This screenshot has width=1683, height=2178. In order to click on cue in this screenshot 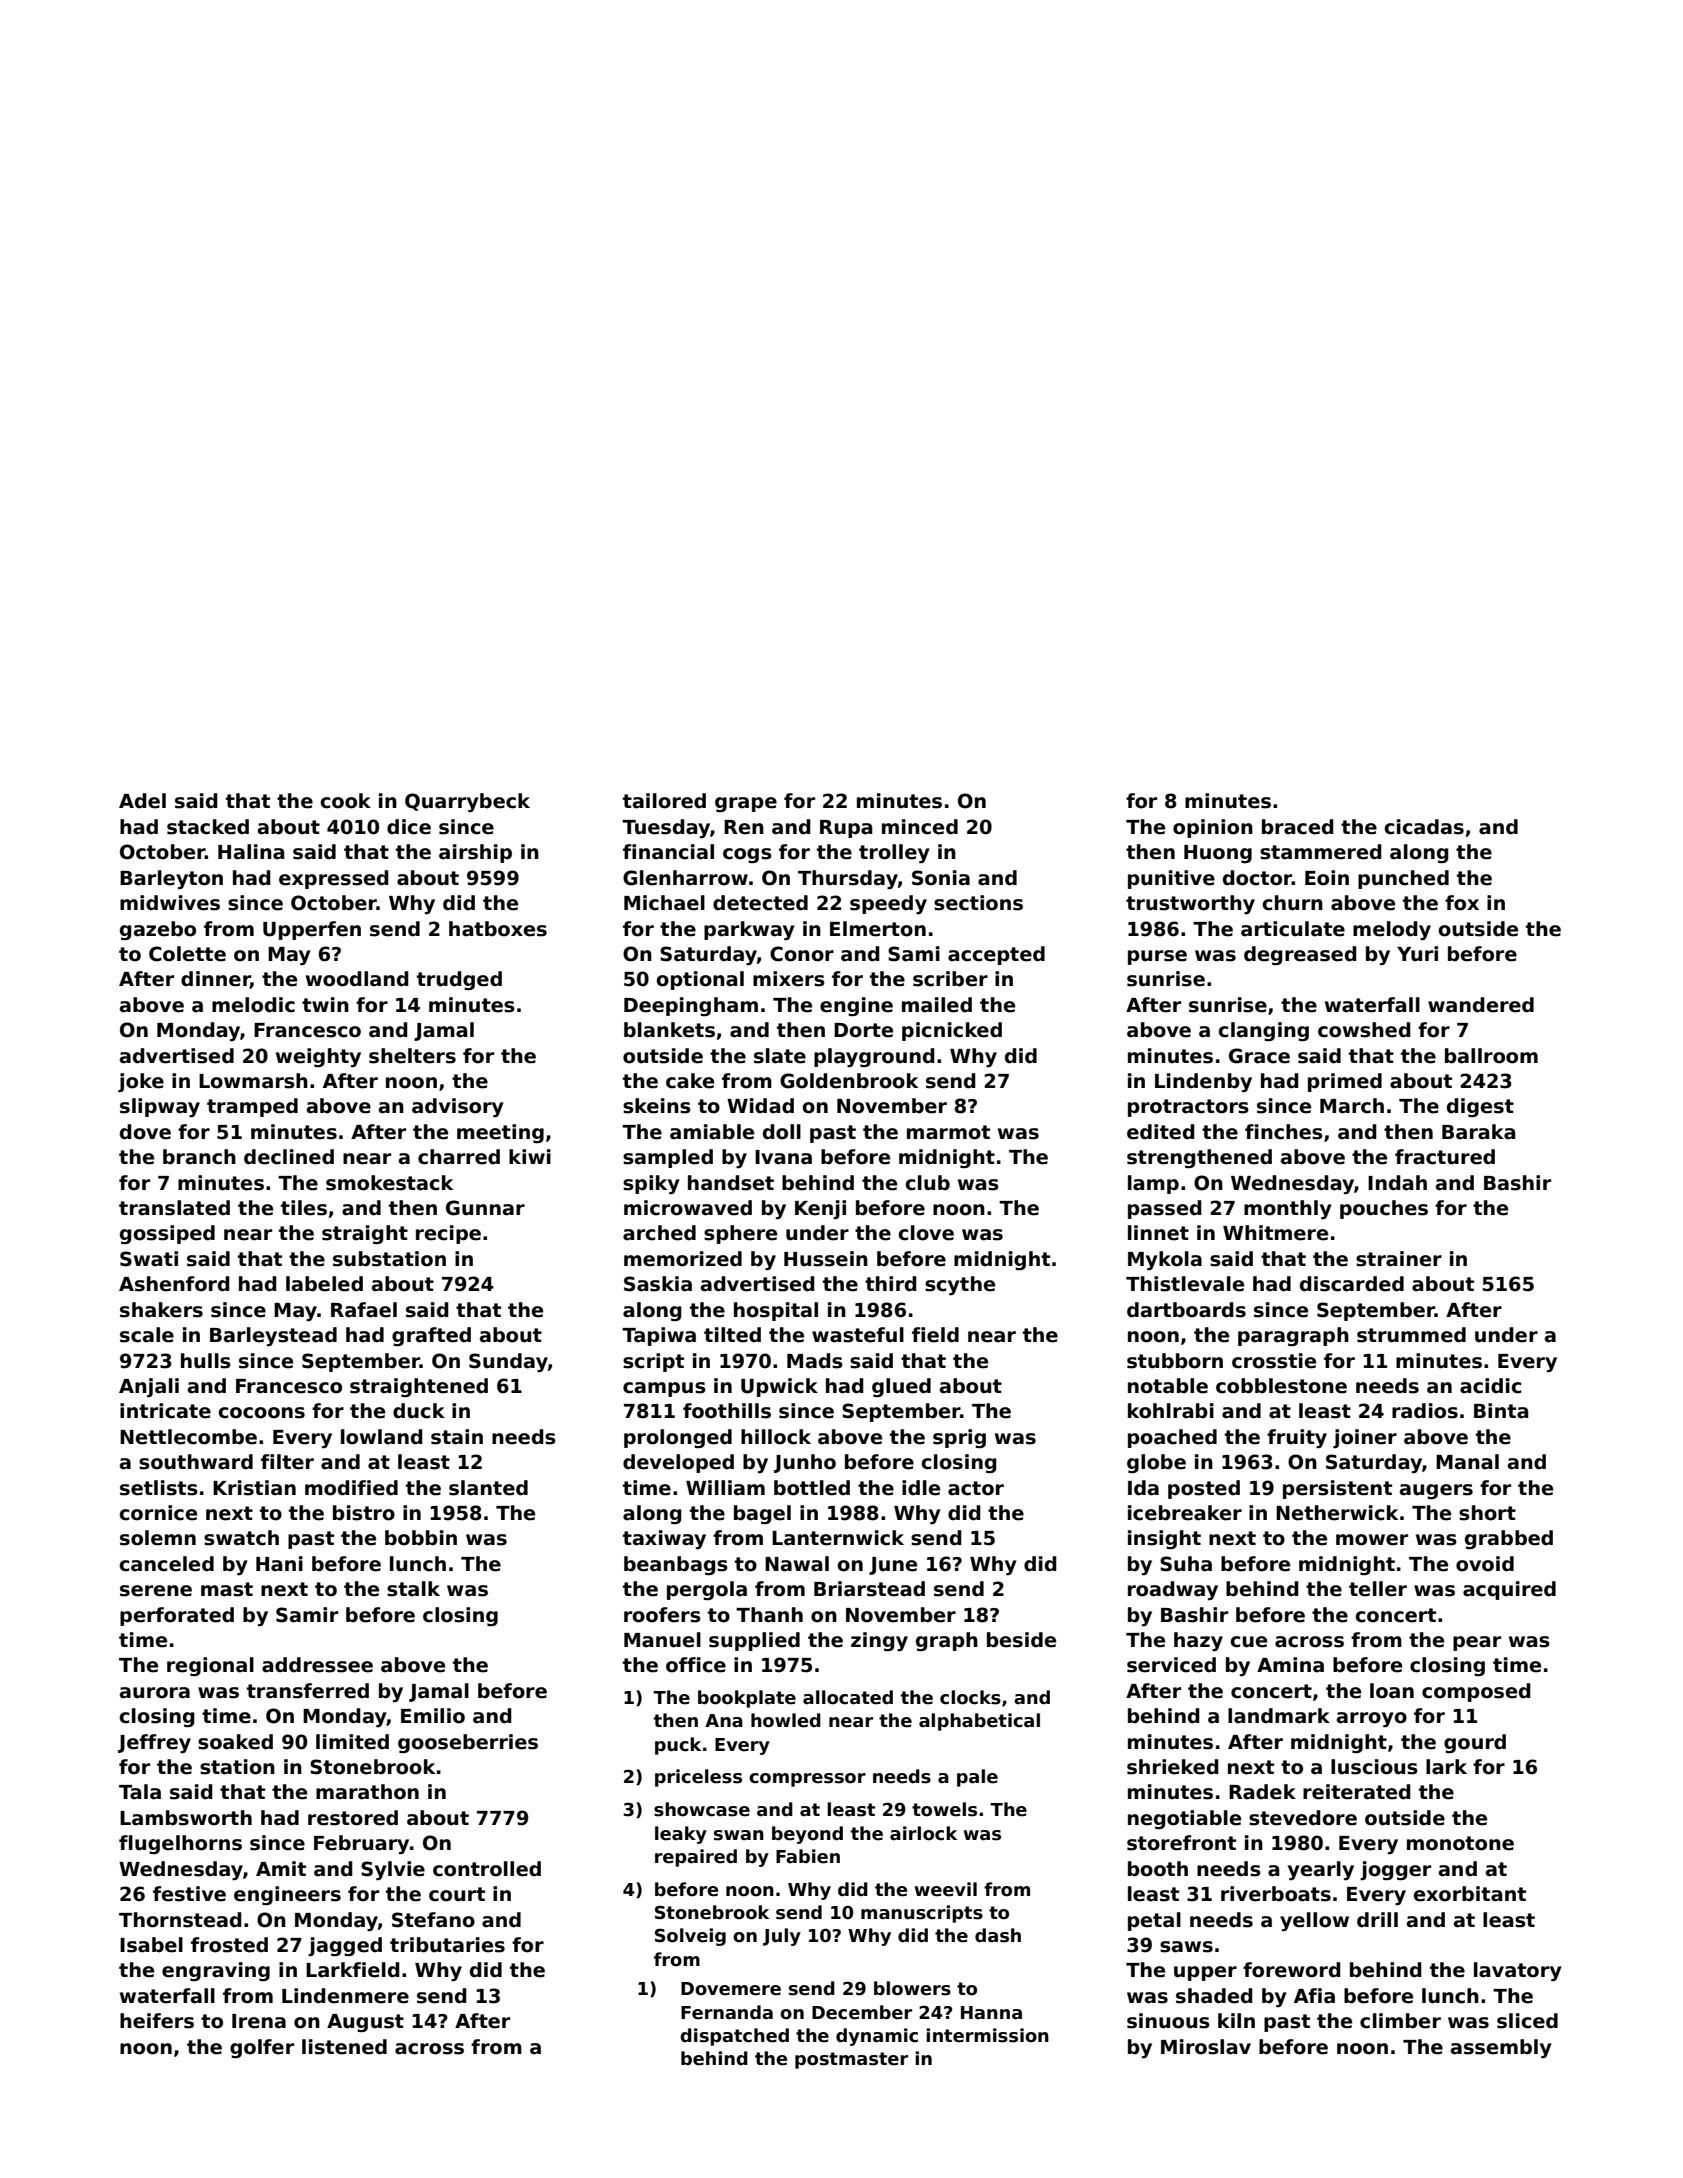, I will do `click(1248, 1642)`.
